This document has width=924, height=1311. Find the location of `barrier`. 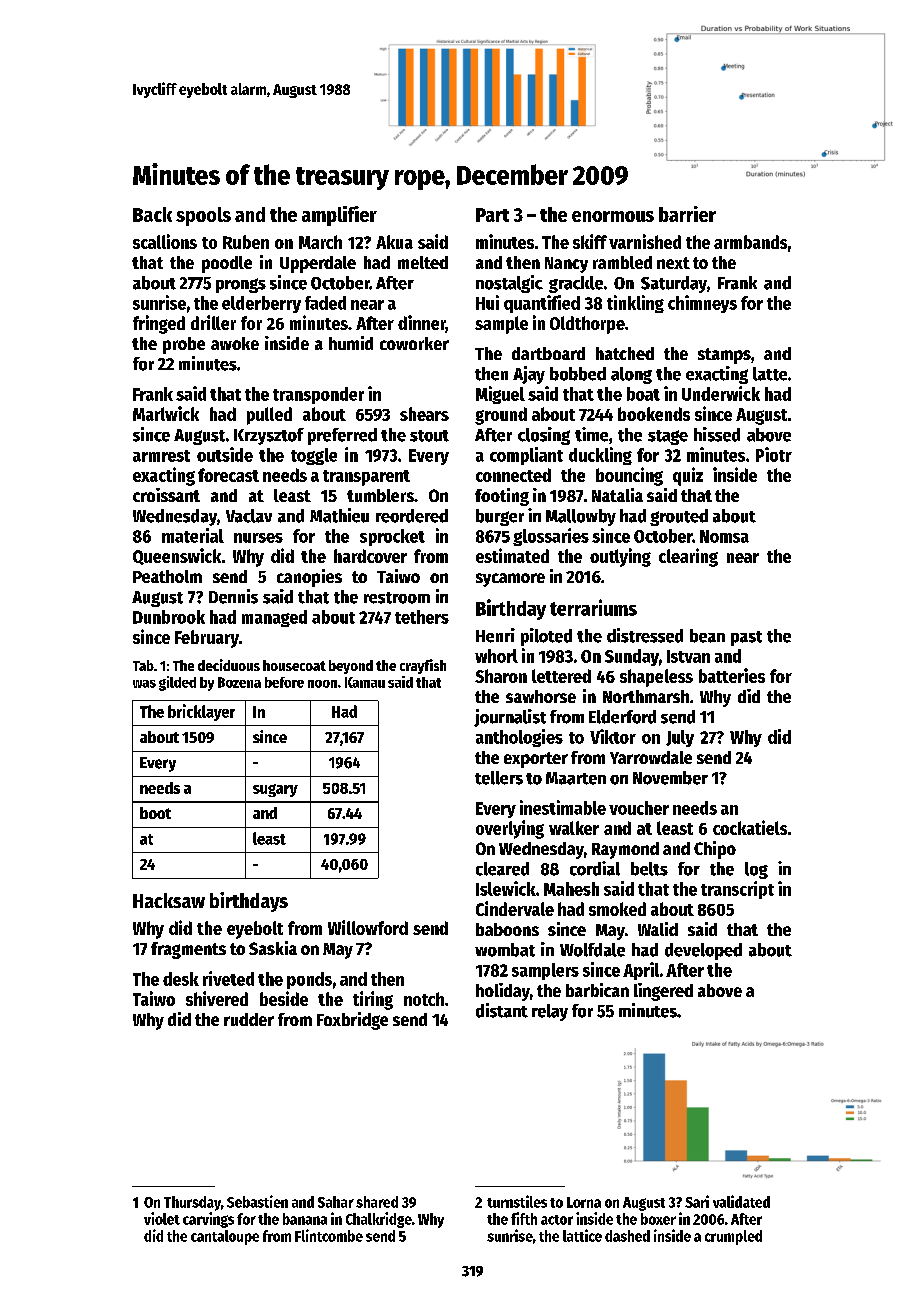

barrier is located at coordinates (687, 214).
